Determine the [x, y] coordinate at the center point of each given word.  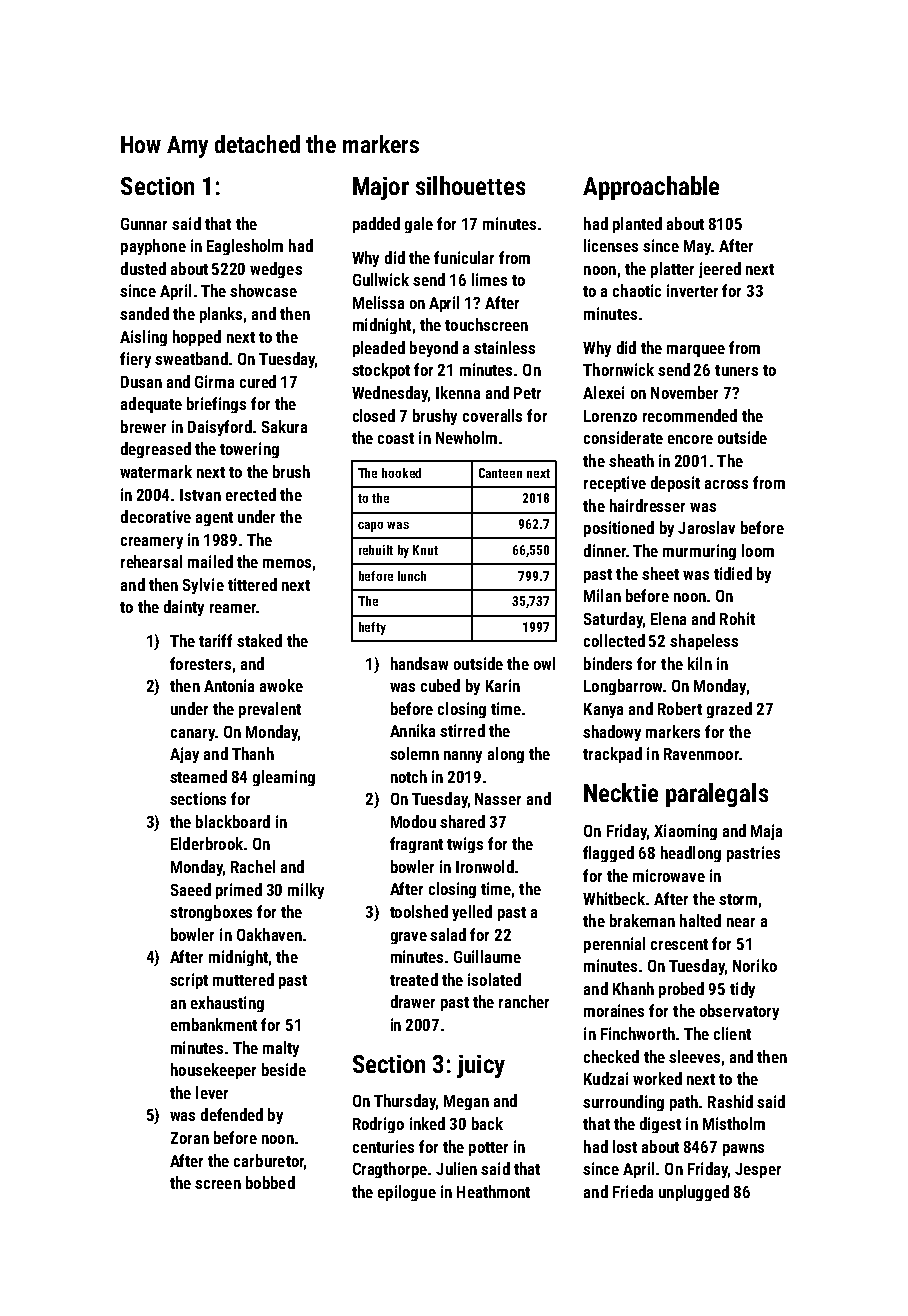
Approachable [651, 188]
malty [281, 1049]
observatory [739, 1012]
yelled [472, 913]
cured [258, 381]
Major [381, 188]
